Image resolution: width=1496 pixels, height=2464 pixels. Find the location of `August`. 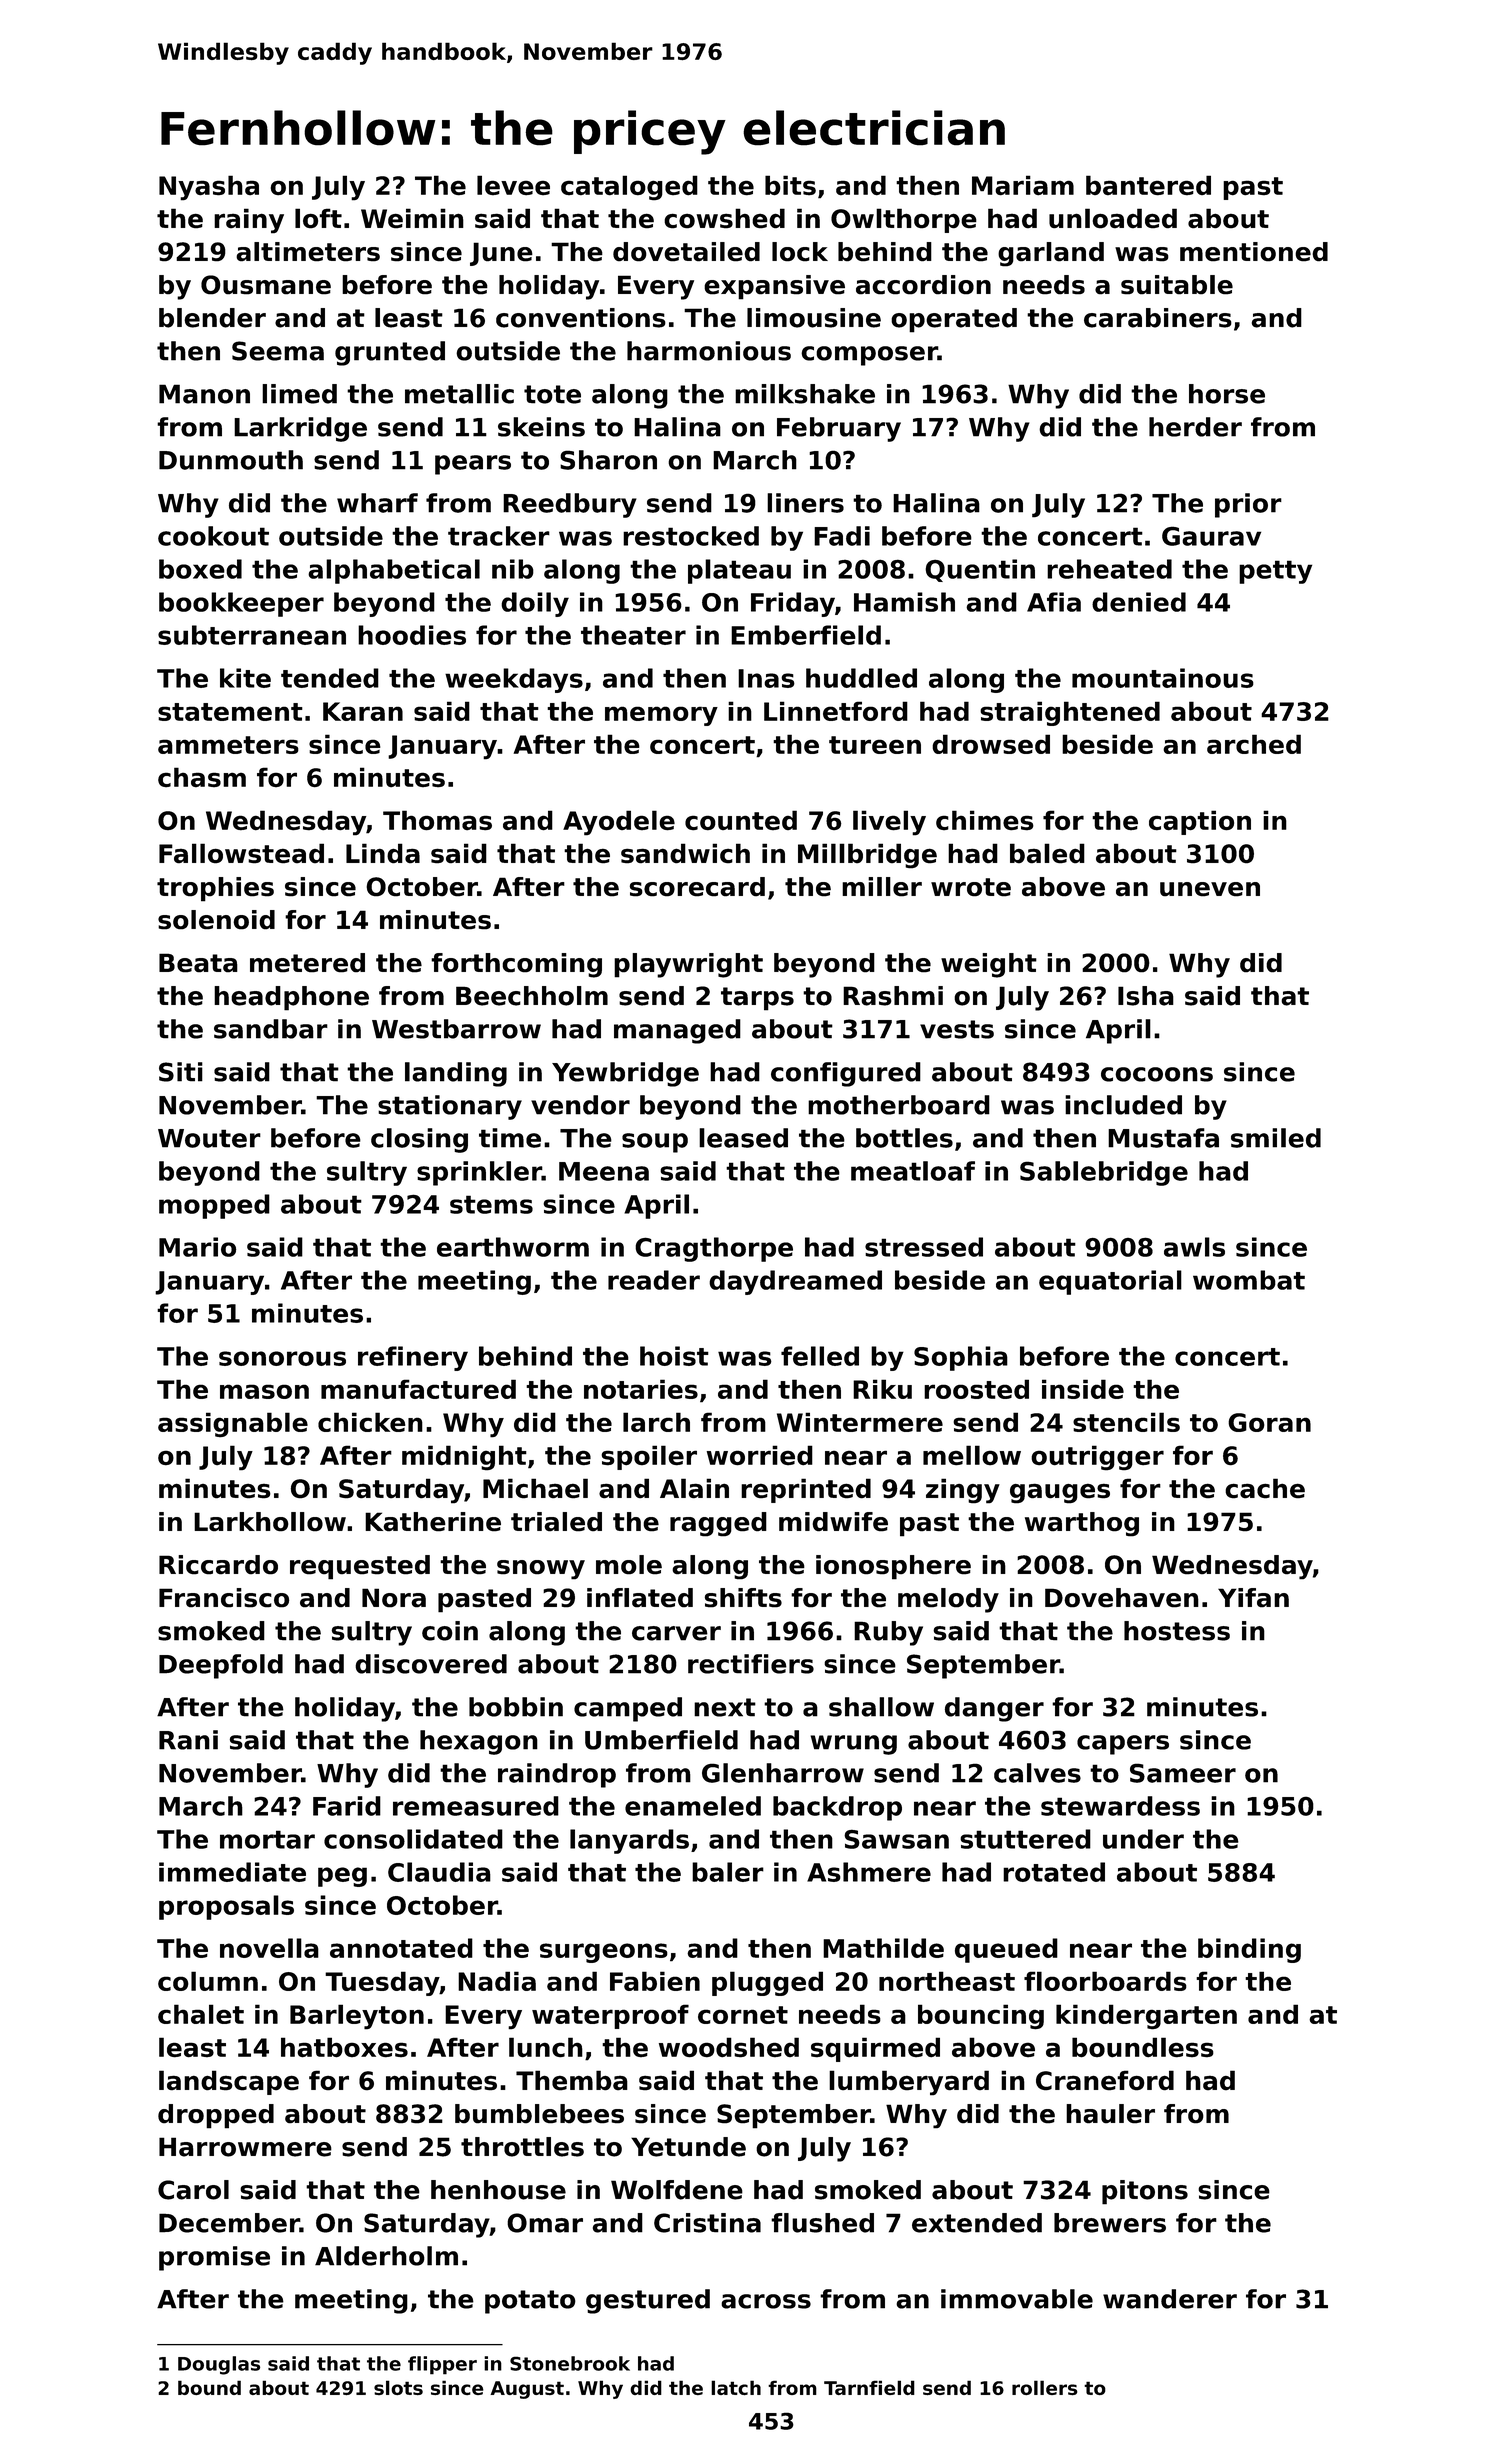

August is located at coordinates (527, 2390).
